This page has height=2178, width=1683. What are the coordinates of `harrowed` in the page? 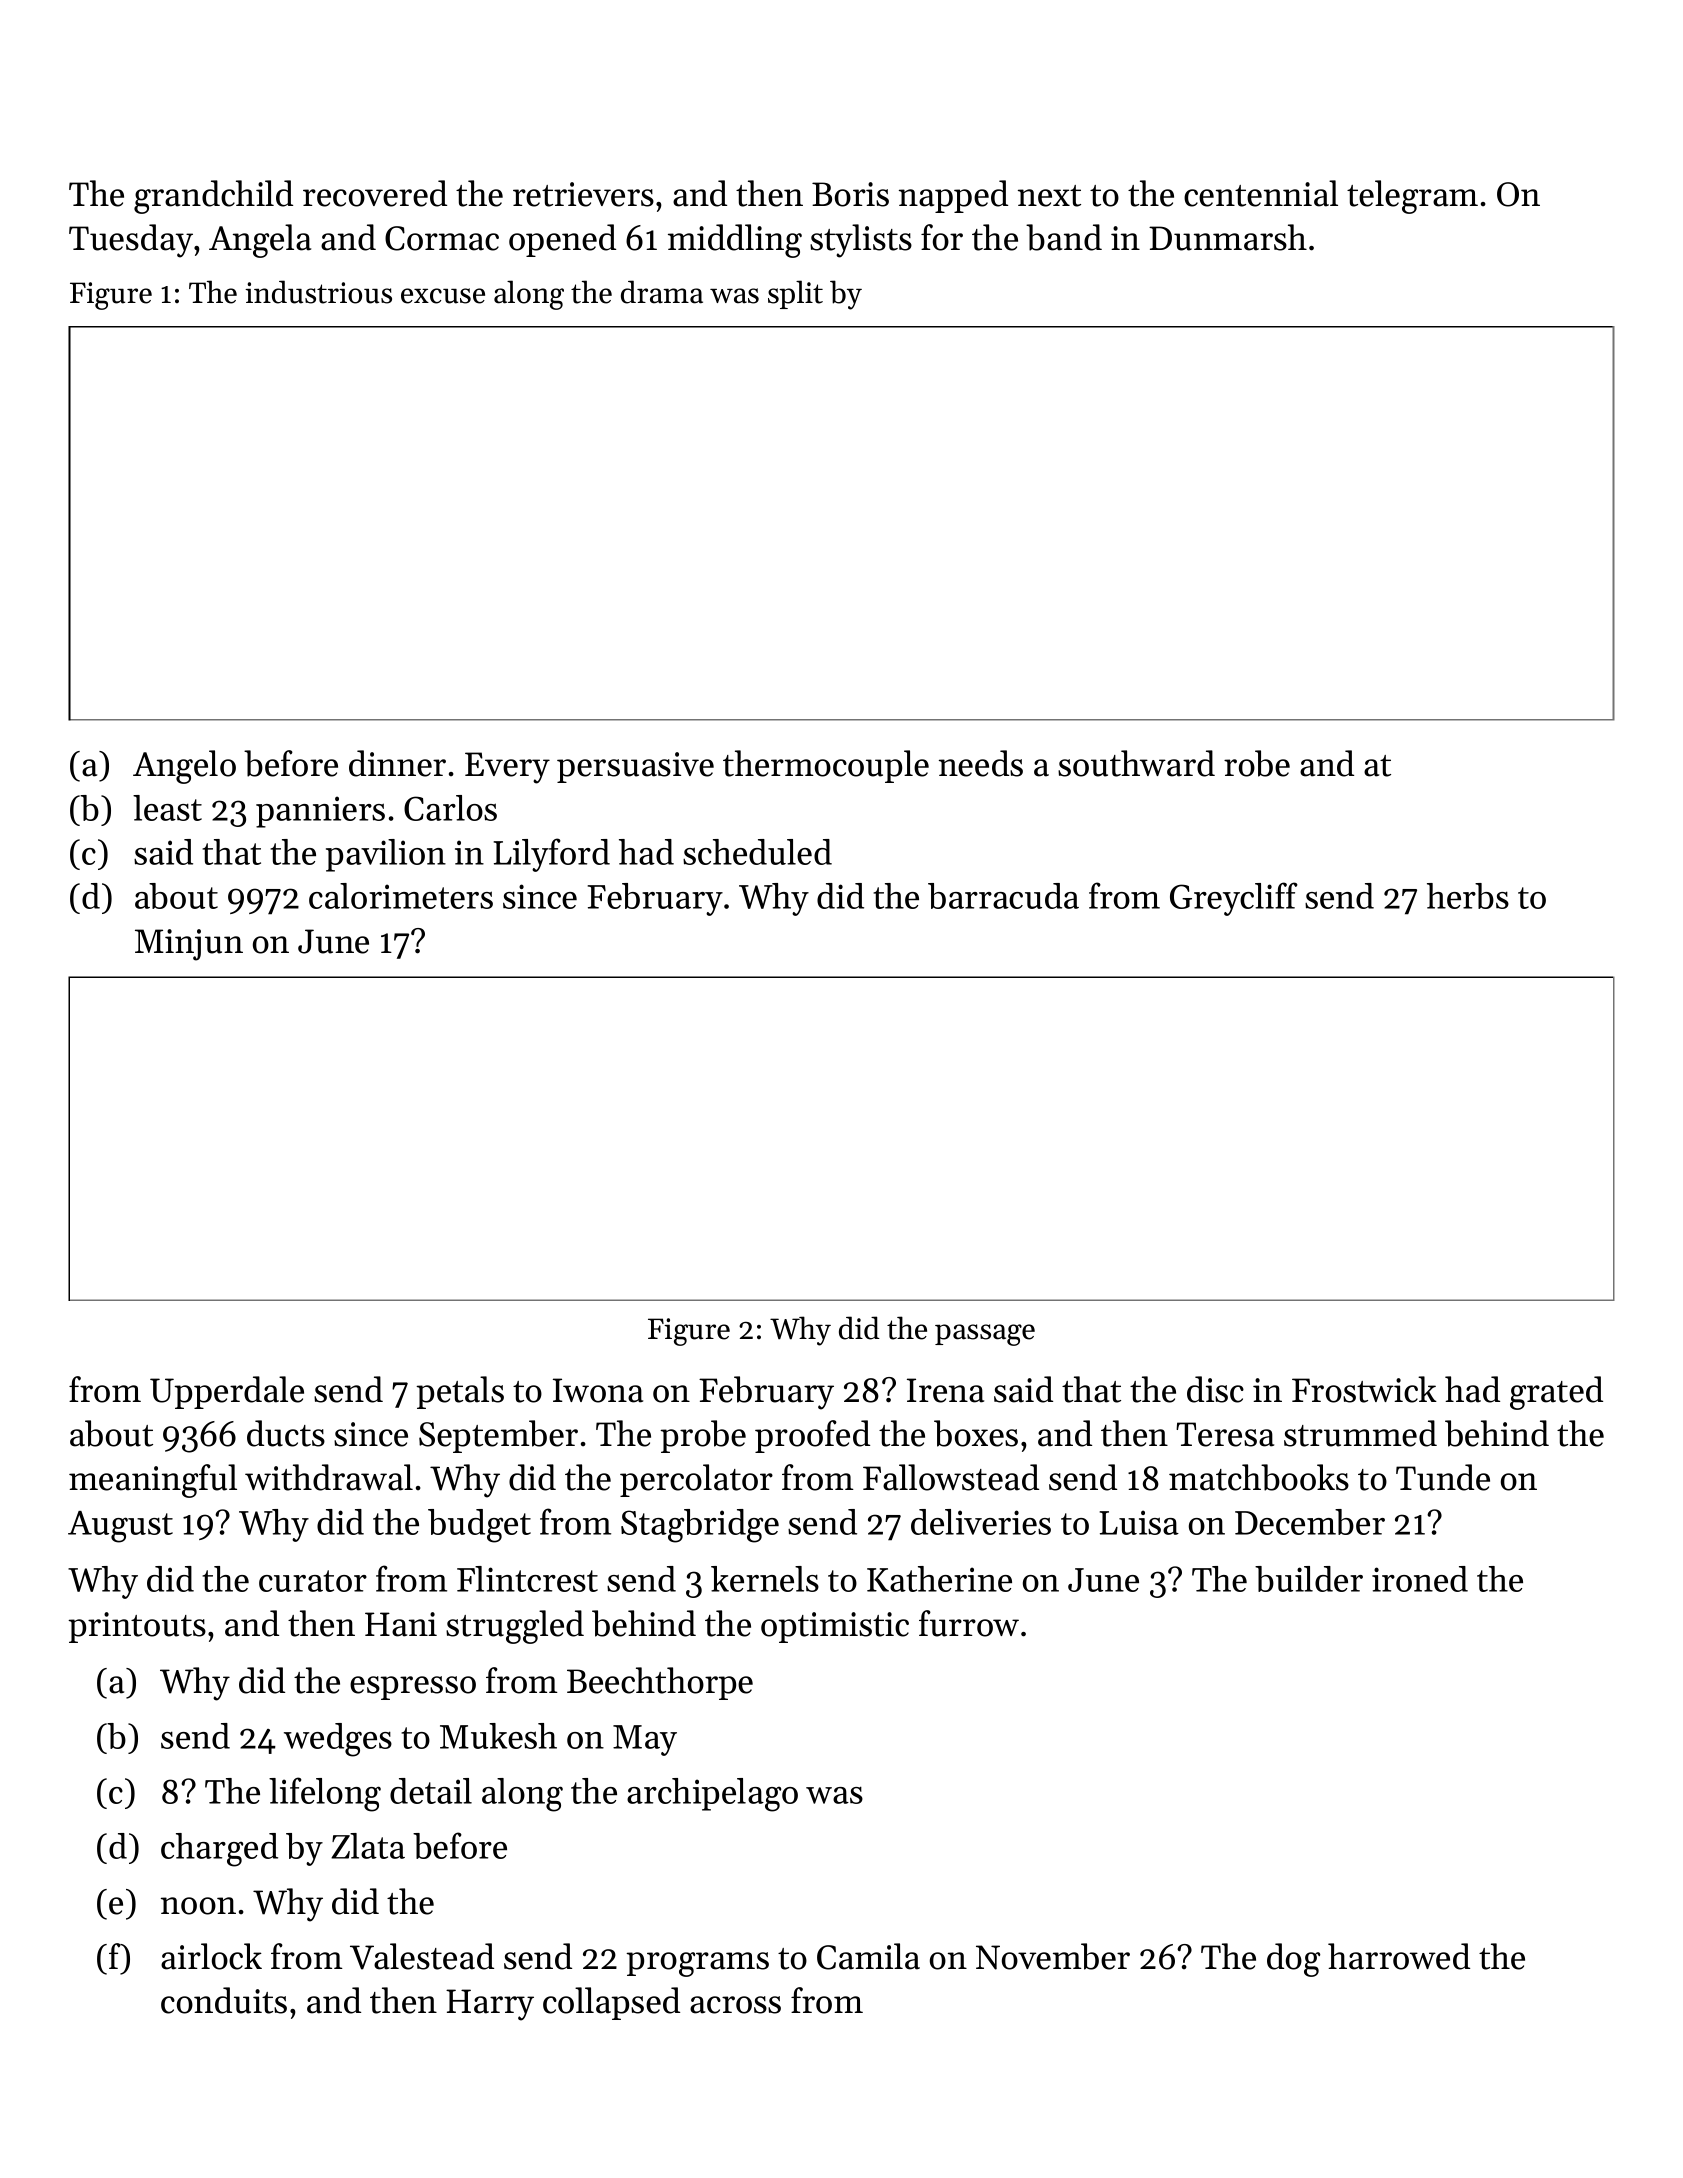 It's located at (1399, 1956).
